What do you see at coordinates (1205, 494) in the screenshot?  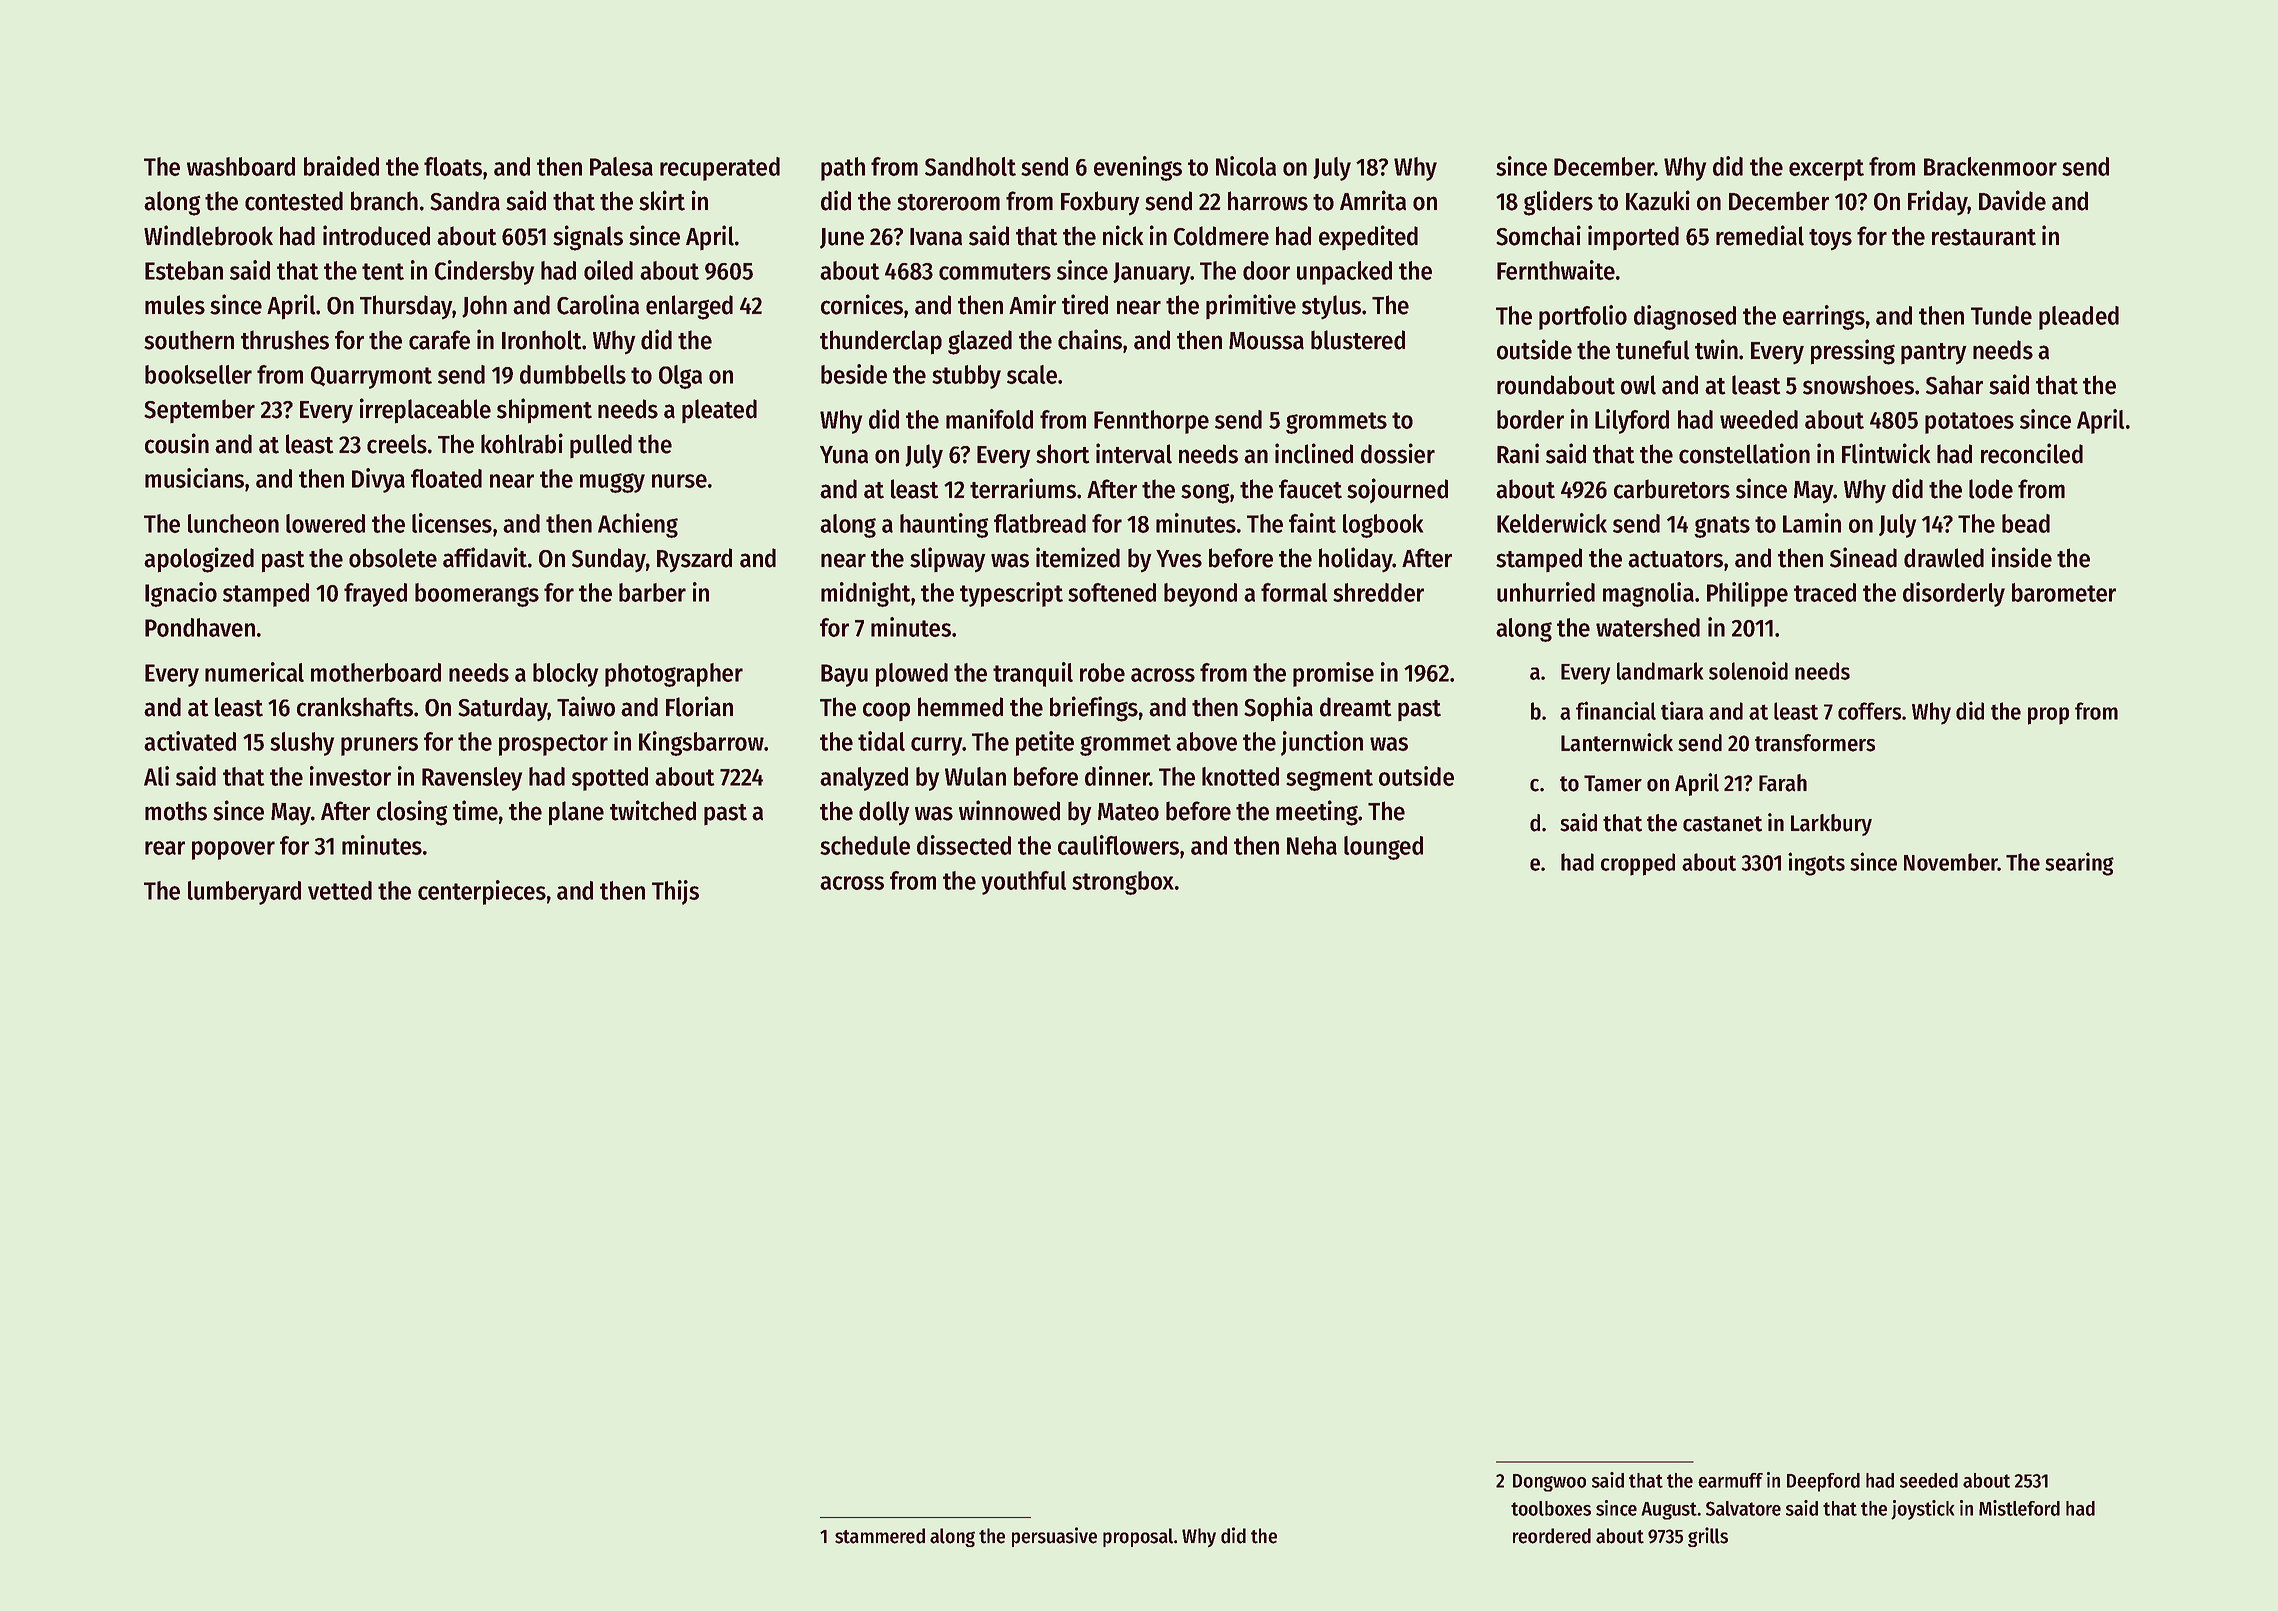 I see `song` at bounding box center [1205, 494].
